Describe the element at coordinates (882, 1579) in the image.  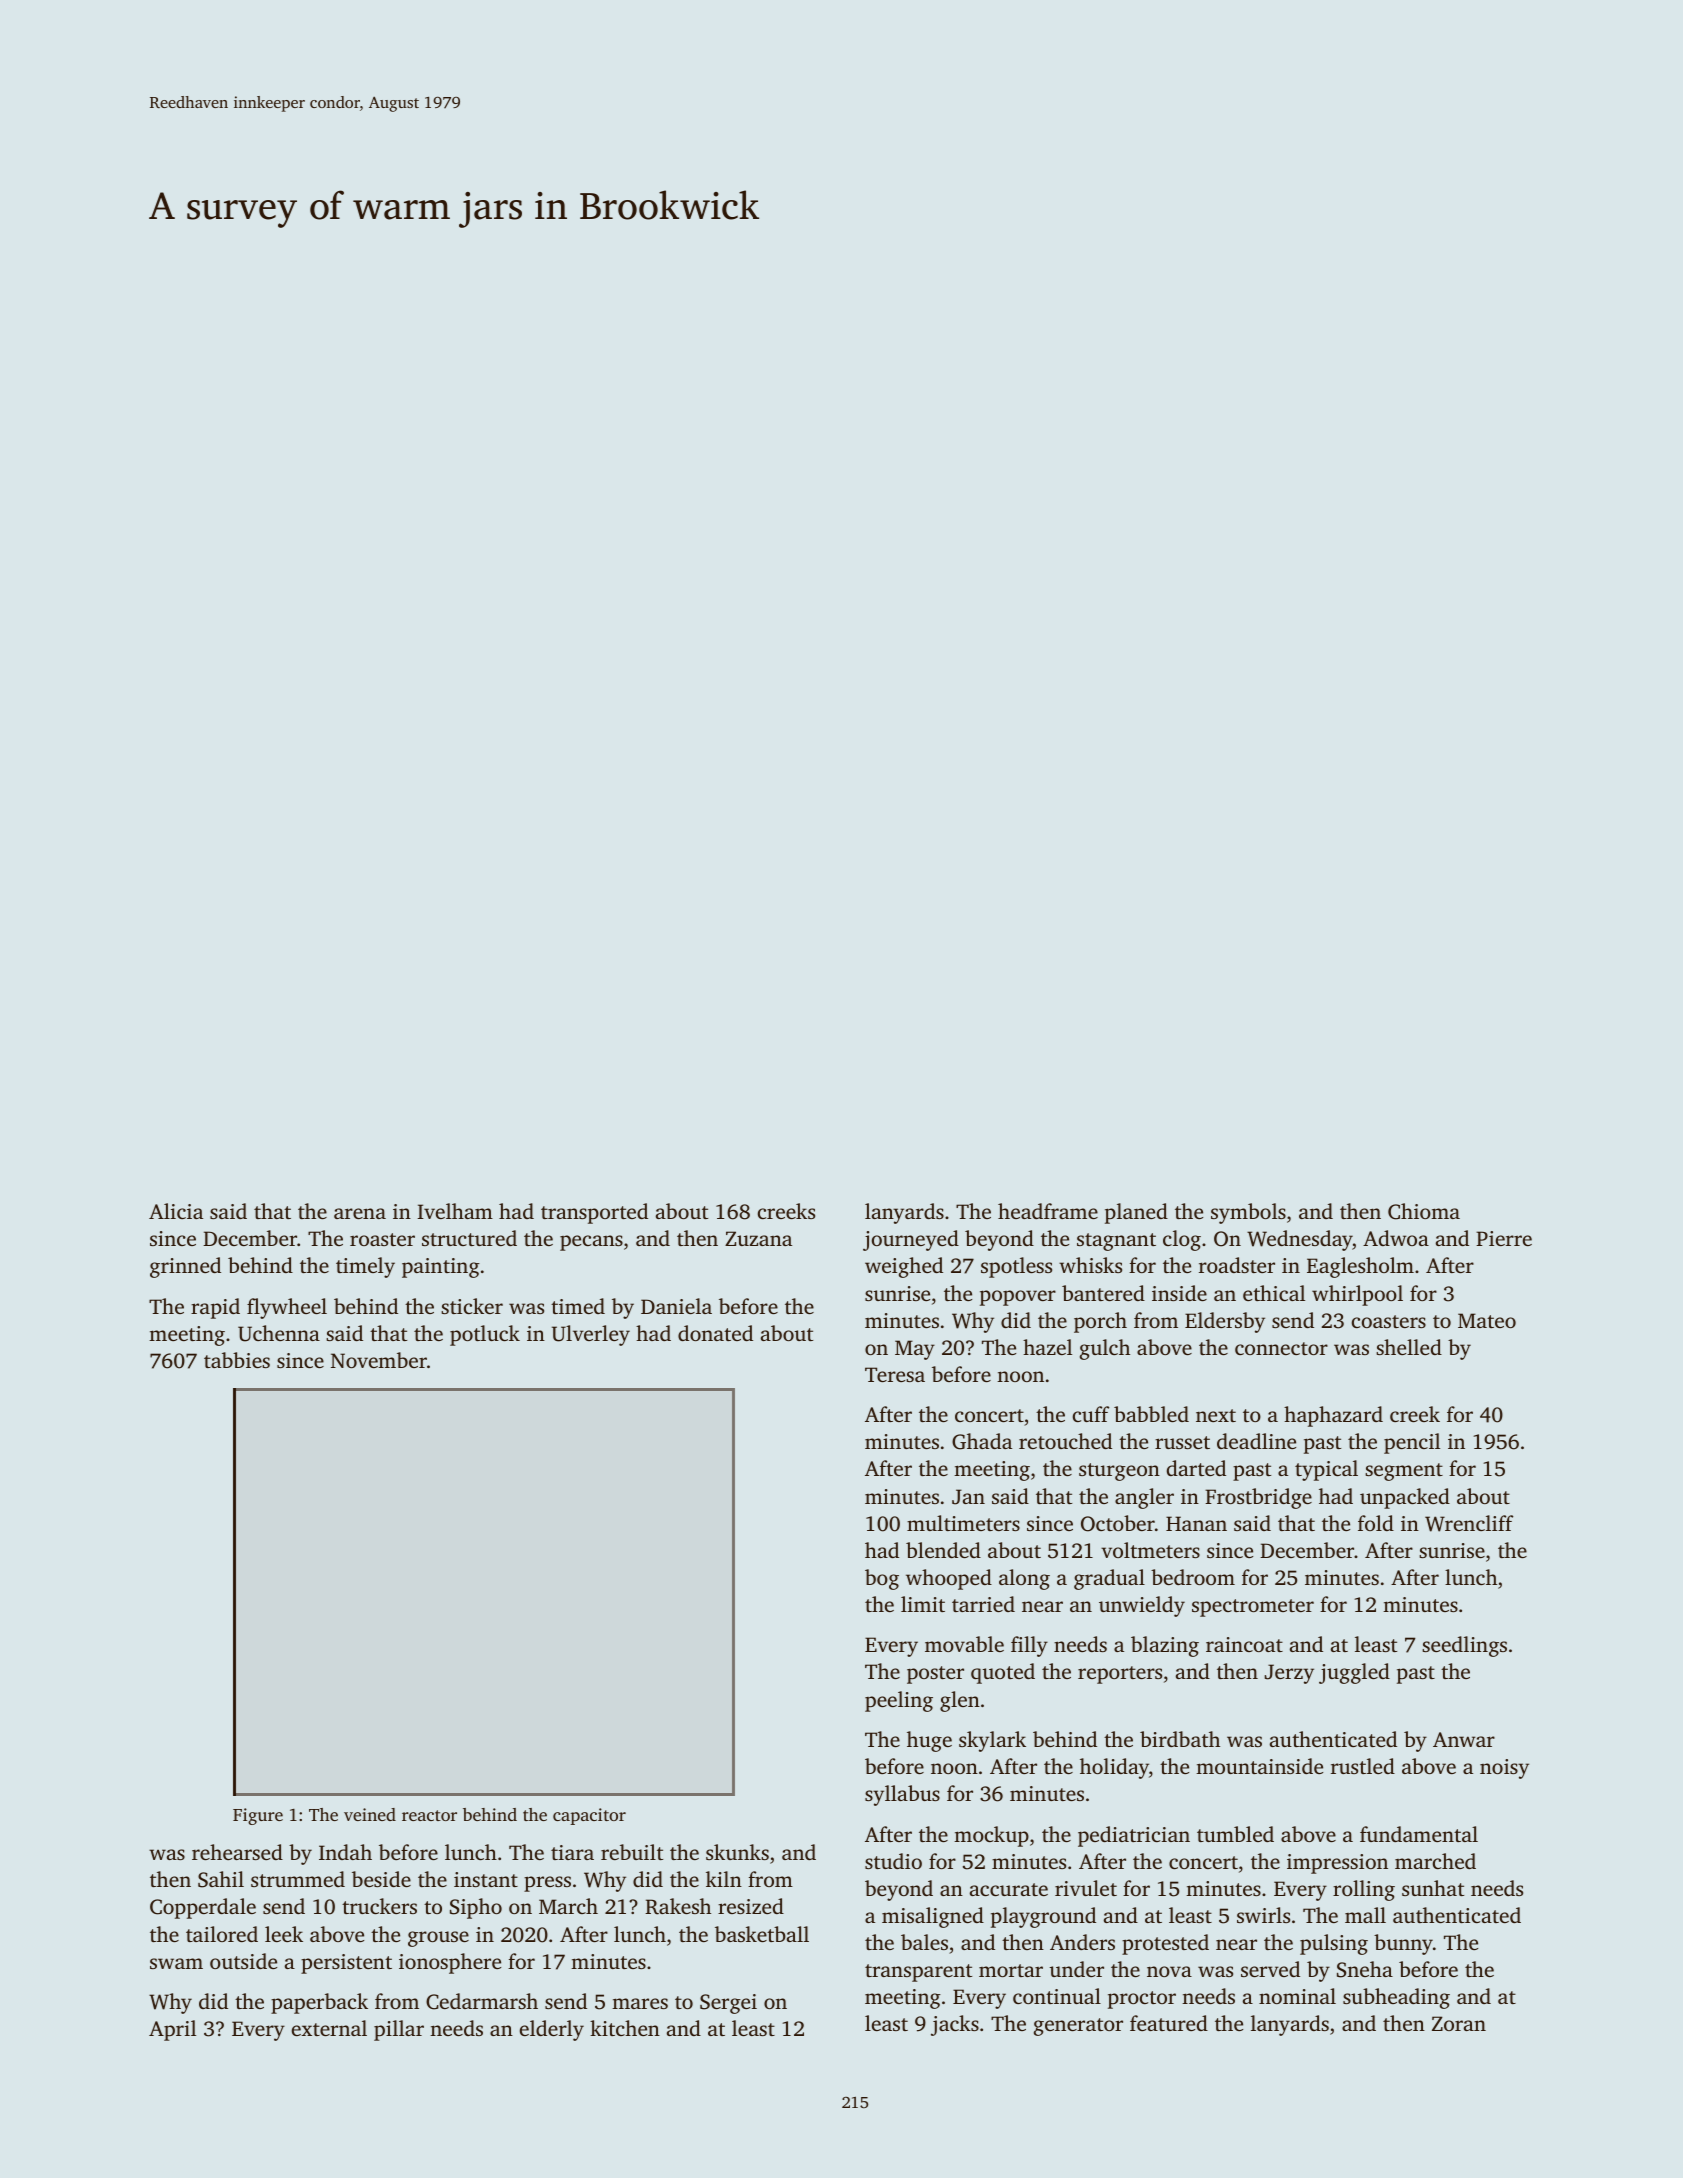
I see `bog` at that location.
